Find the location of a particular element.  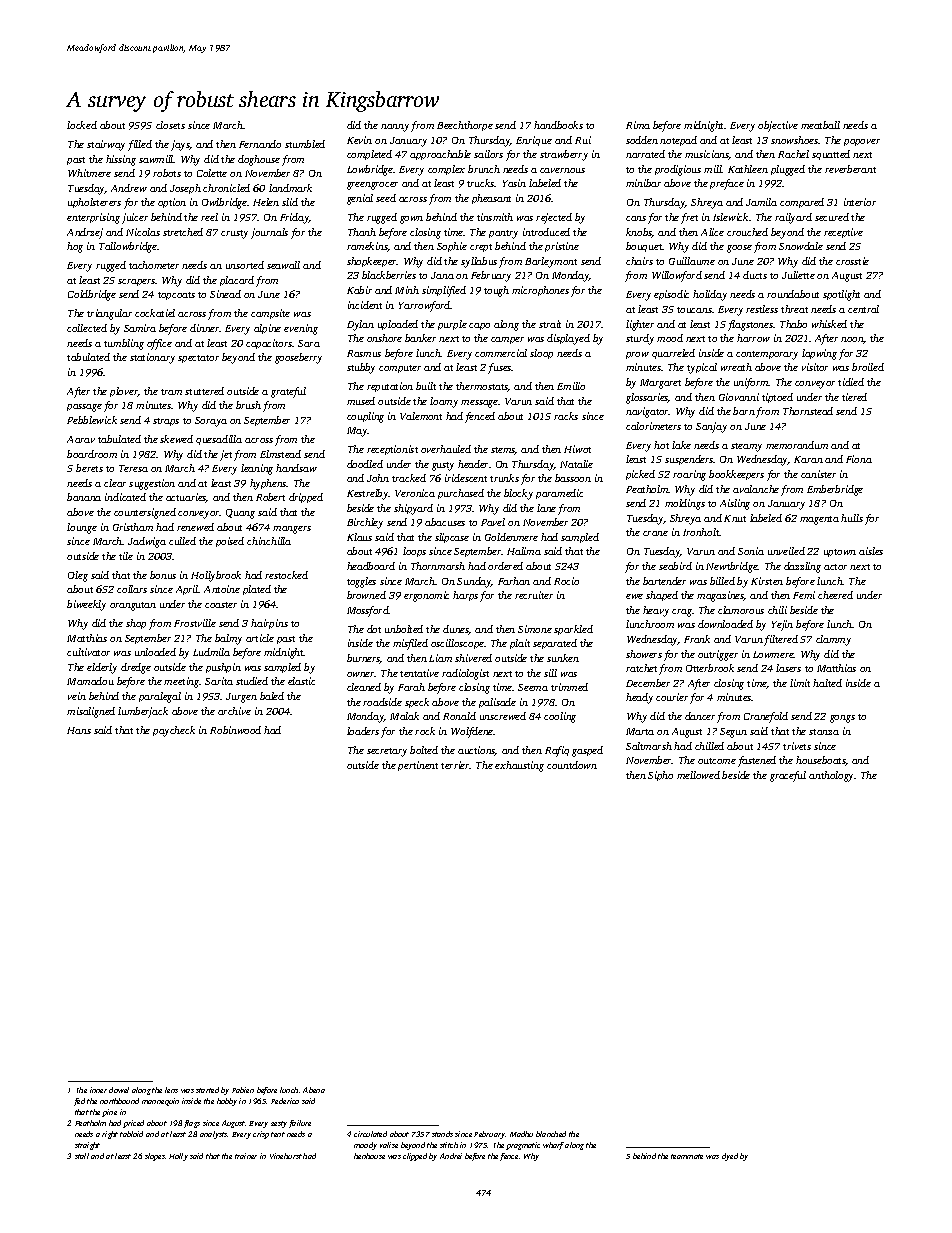

wreath is located at coordinates (736, 367).
